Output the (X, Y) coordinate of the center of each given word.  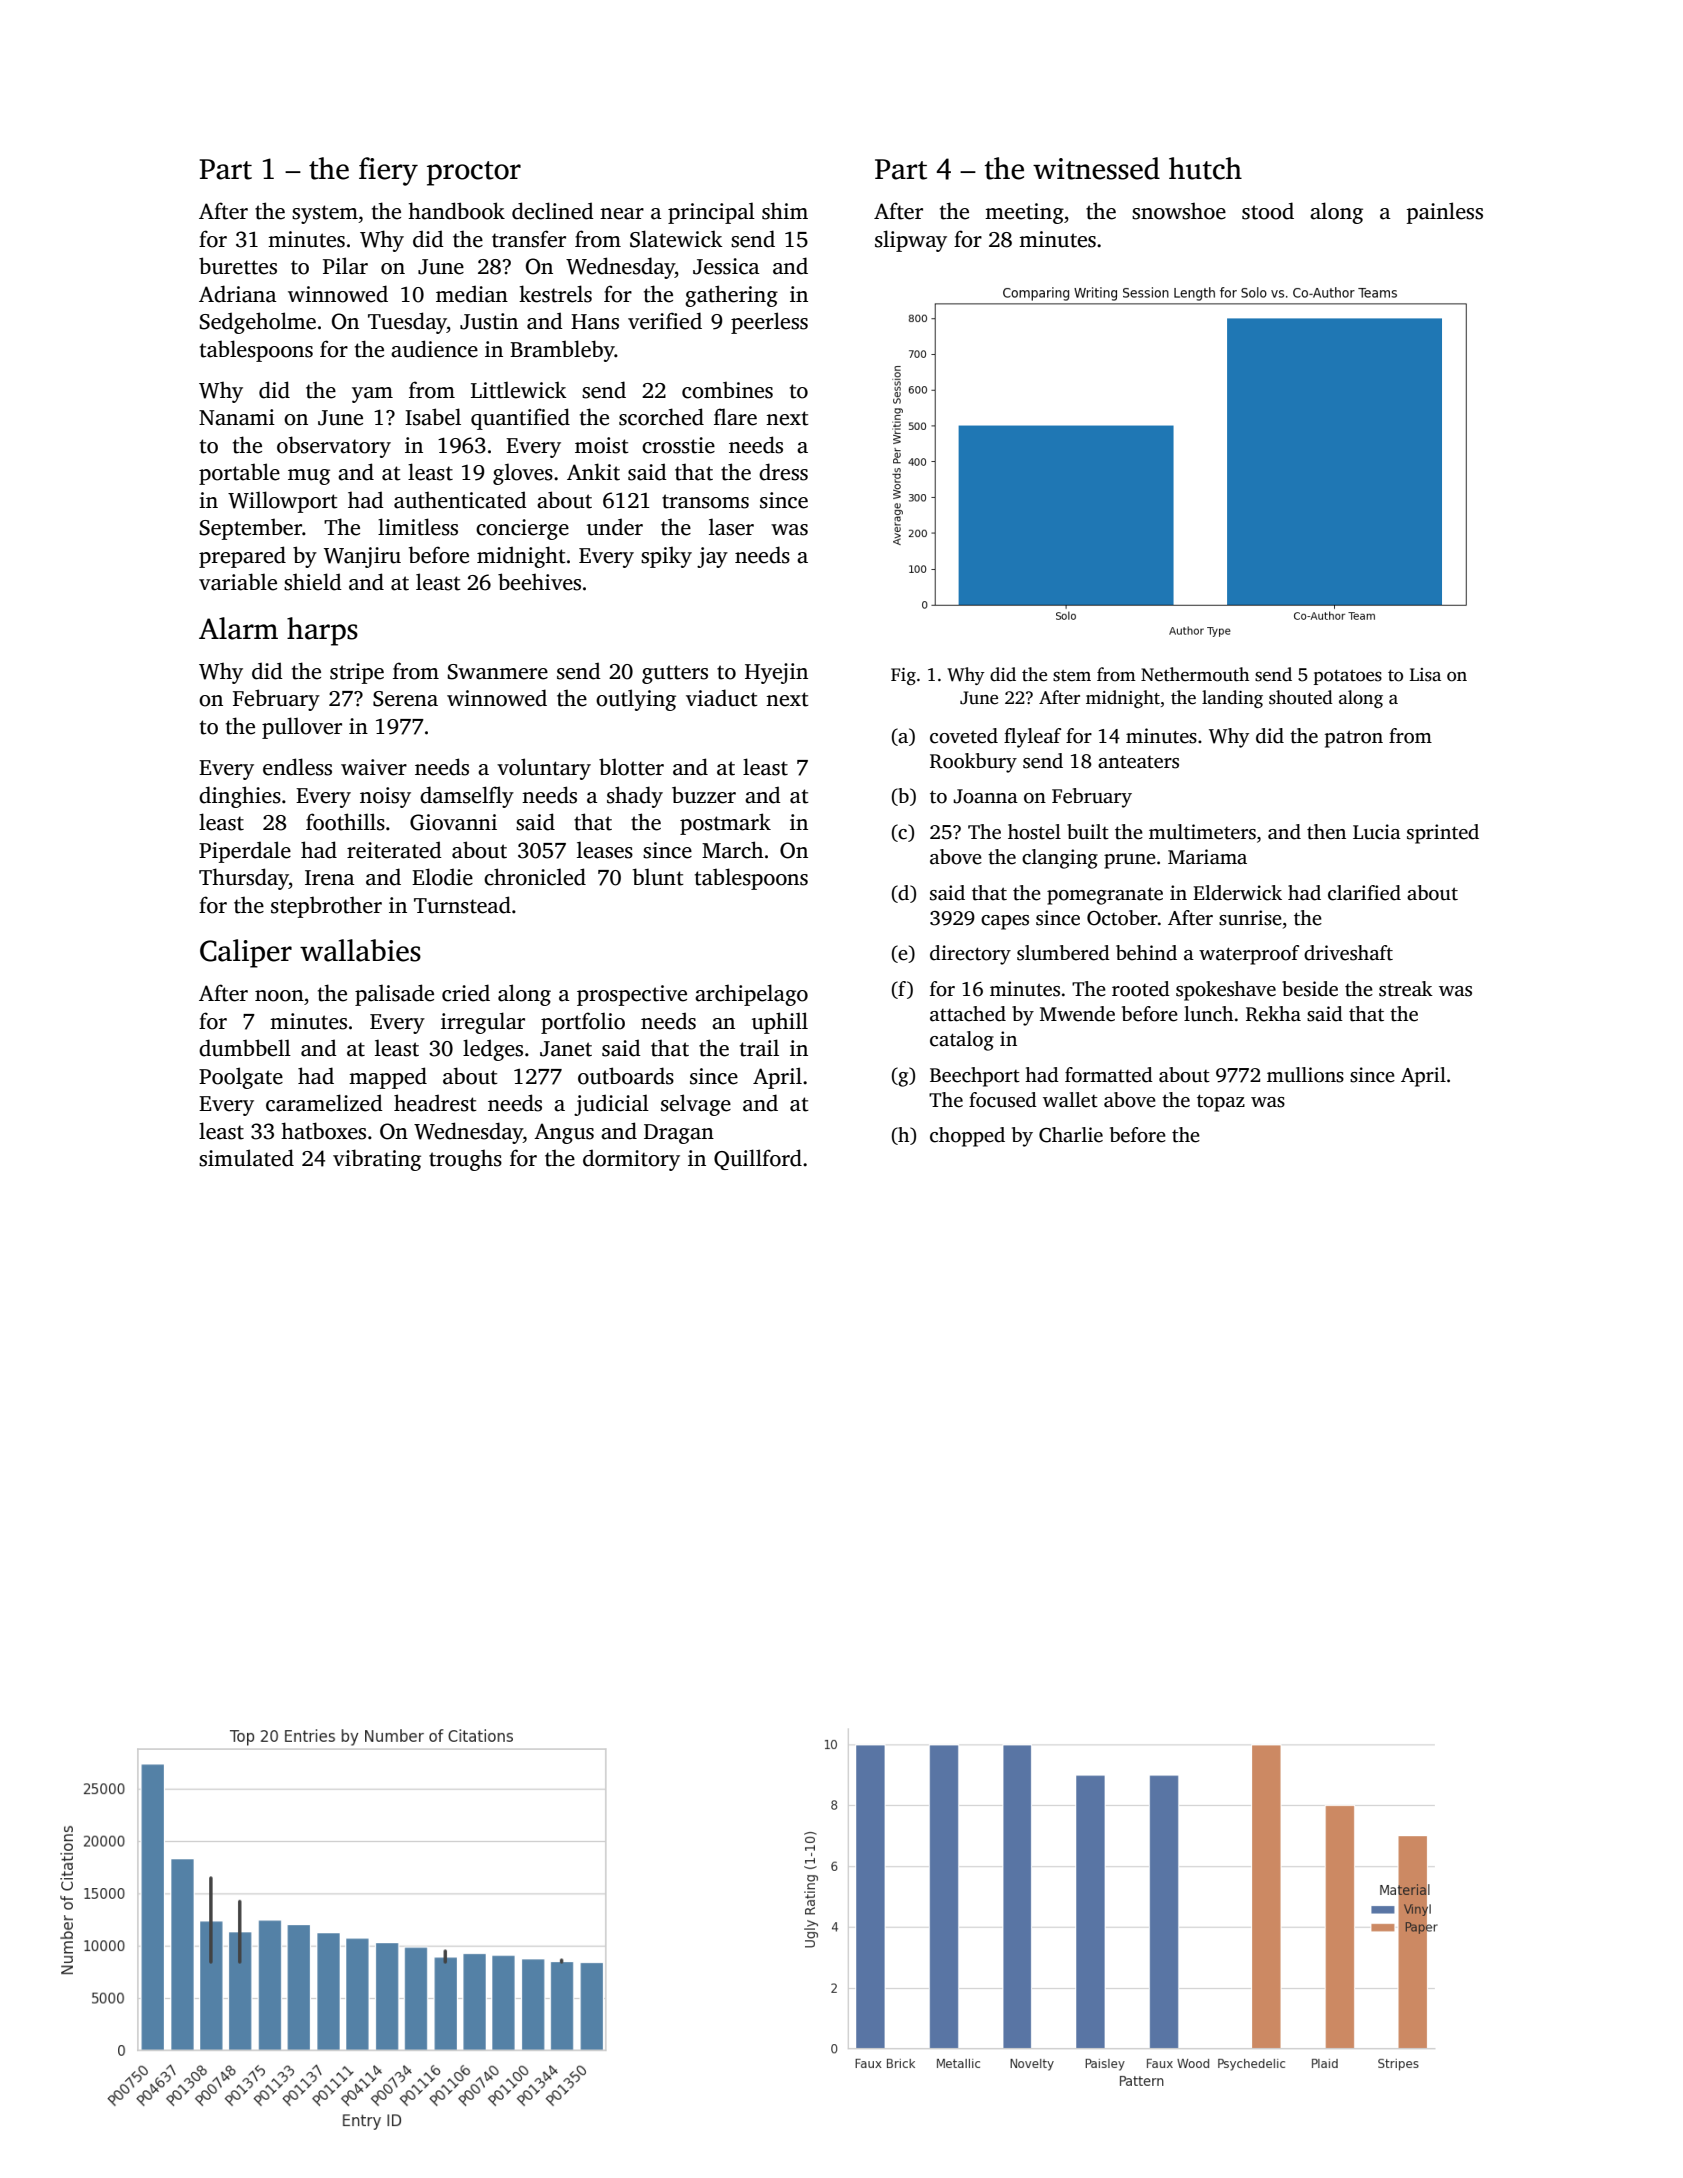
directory (970, 955)
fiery (388, 171)
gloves (523, 474)
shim (785, 211)
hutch (1205, 168)
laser (731, 527)
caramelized (324, 1103)
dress (783, 472)
